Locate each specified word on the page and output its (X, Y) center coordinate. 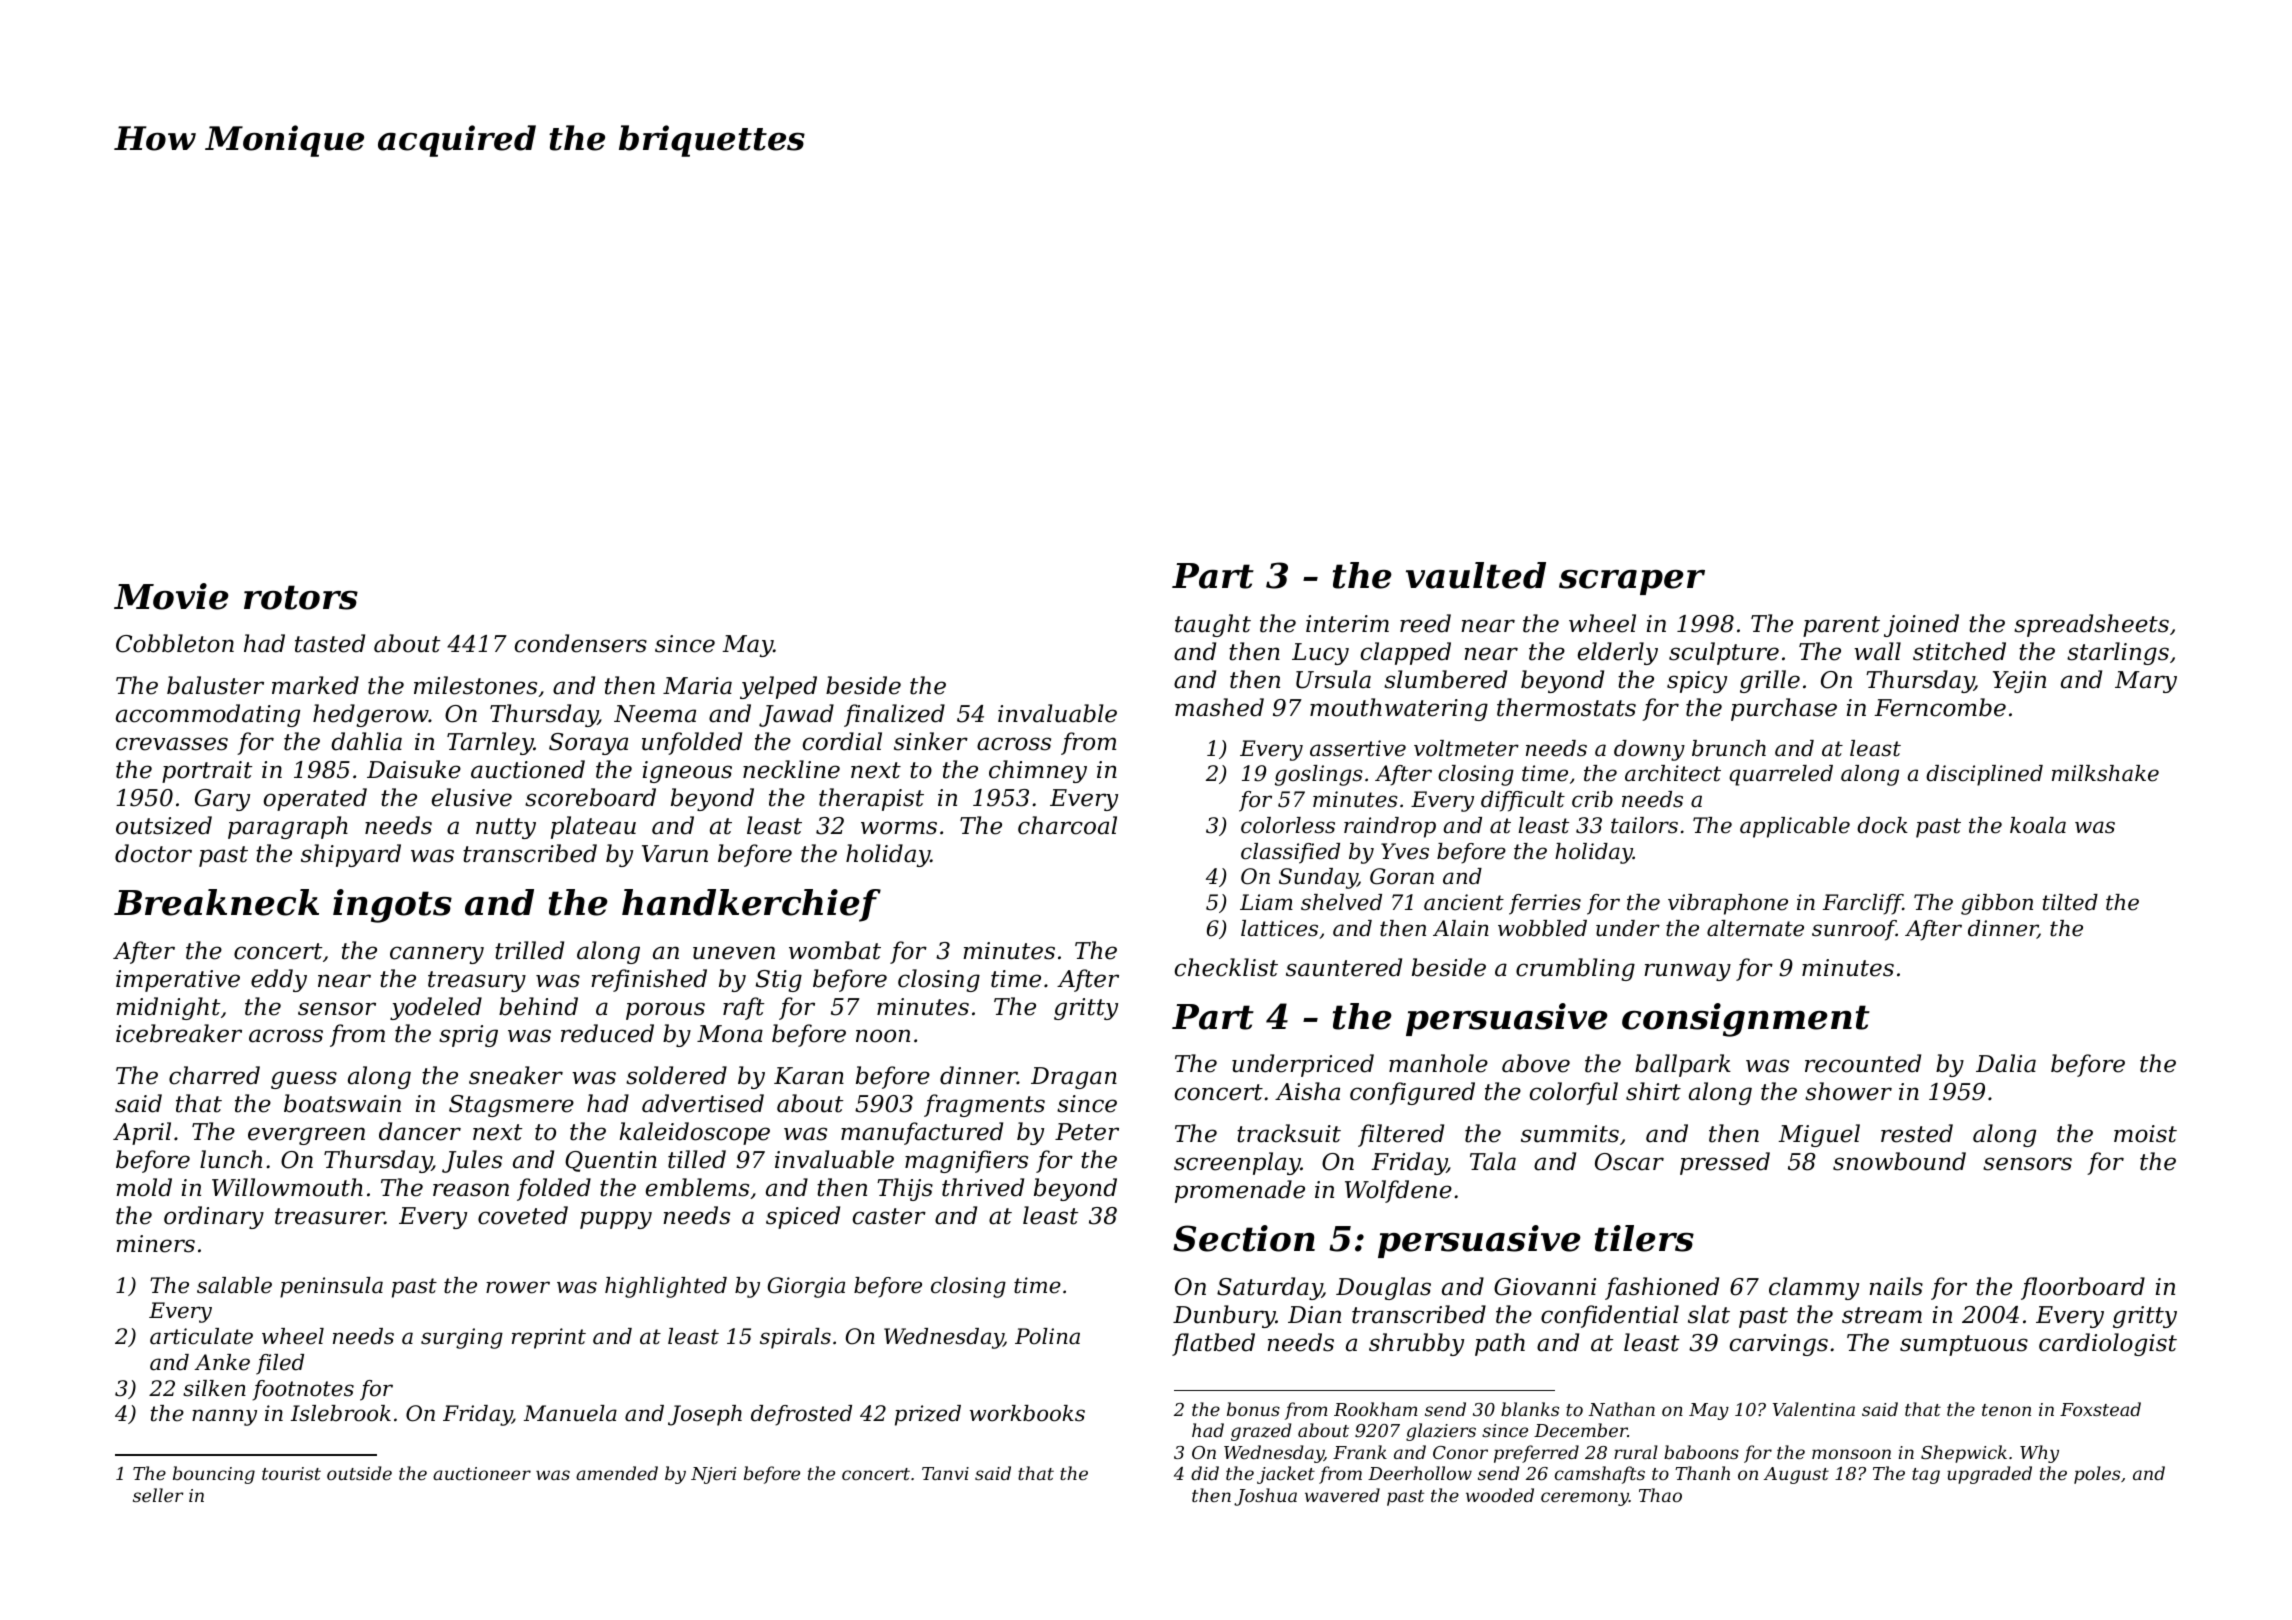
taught (1213, 625)
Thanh (1702, 1473)
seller (158, 1495)
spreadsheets (2091, 625)
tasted (330, 643)
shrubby (1416, 1344)
